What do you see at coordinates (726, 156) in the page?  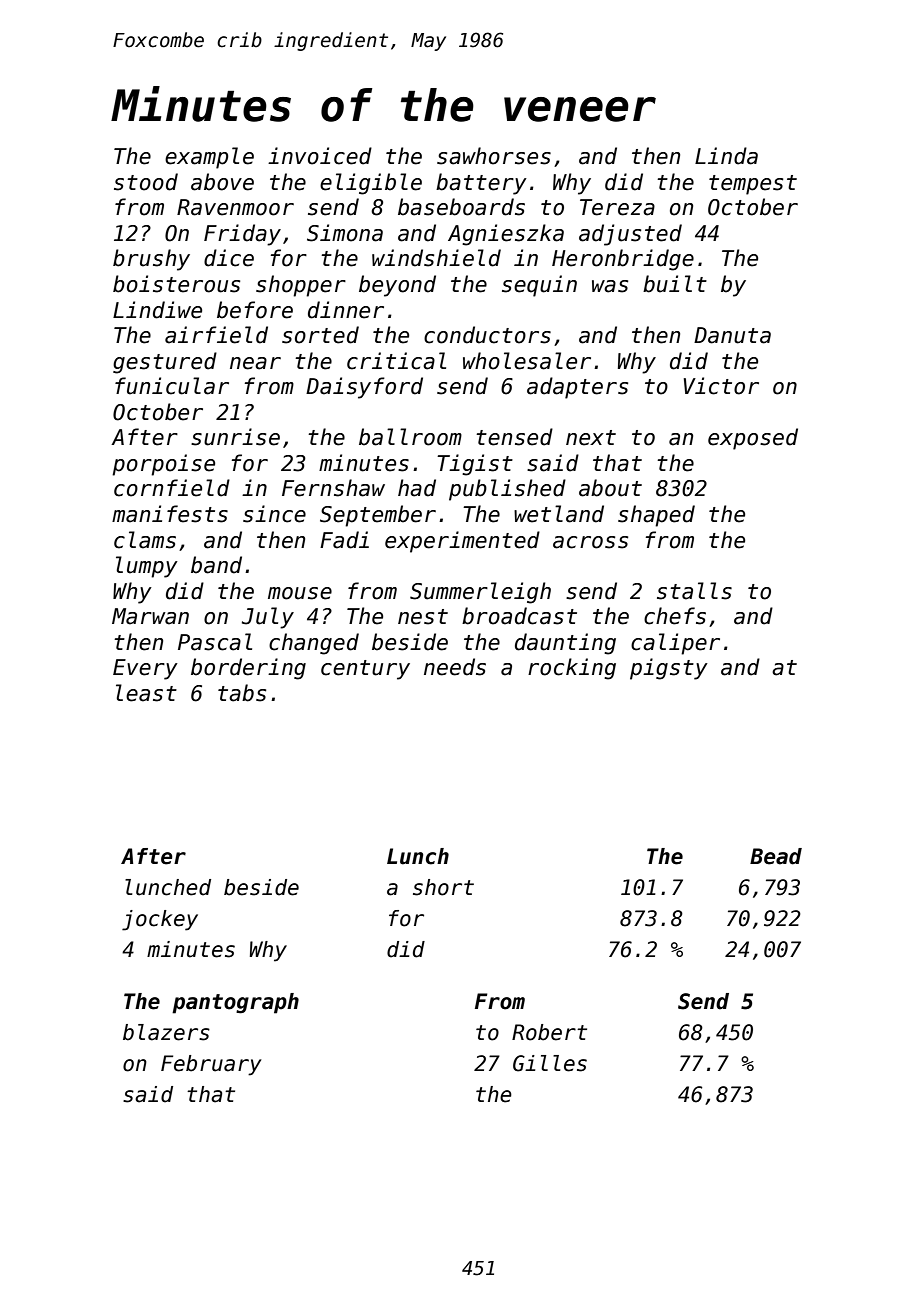 I see `Linda` at bounding box center [726, 156].
